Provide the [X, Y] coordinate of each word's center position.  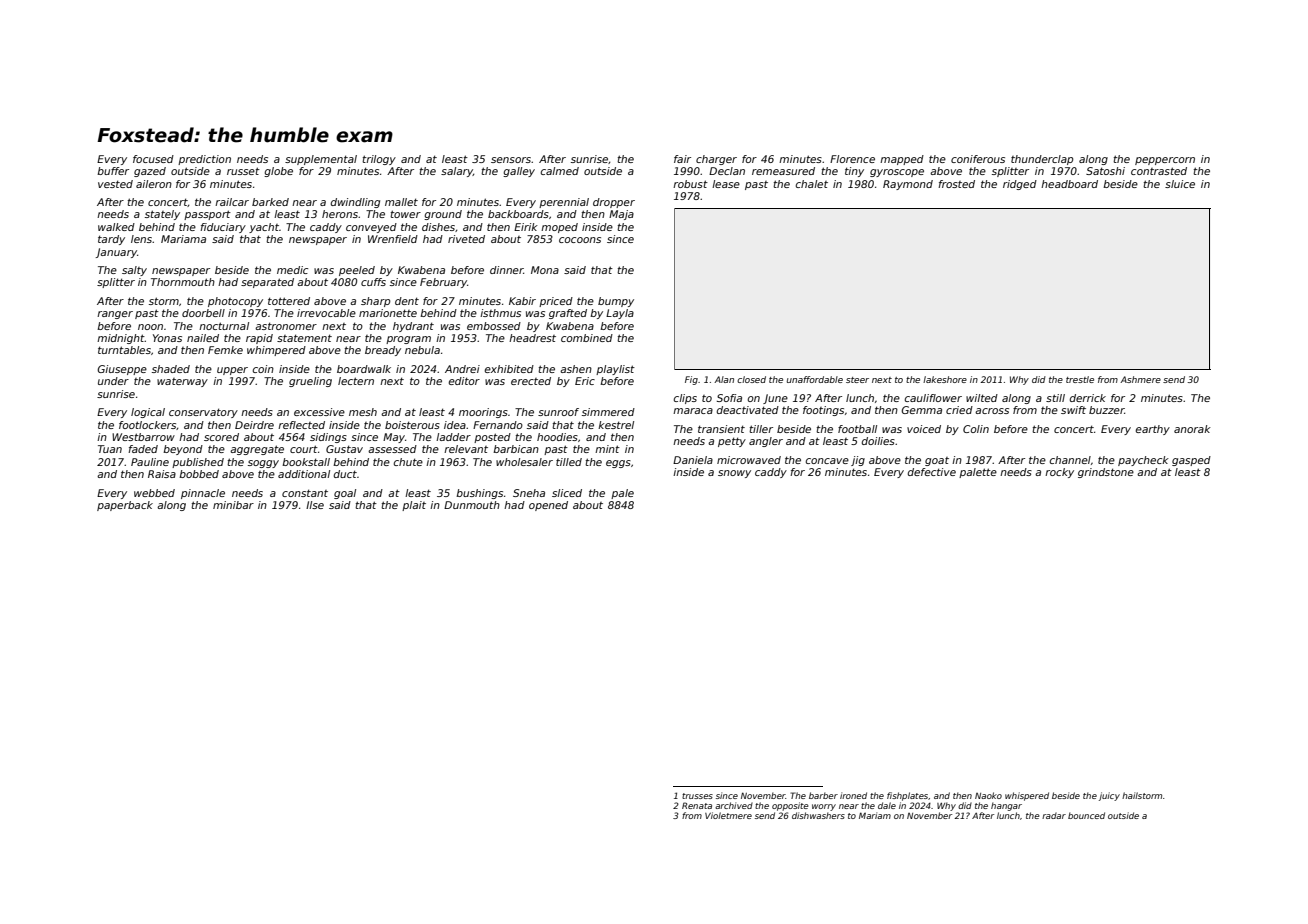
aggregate [257, 450]
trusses [697, 796]
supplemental [321, 160]
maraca [693, 411]
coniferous [978, 159]
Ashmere [1140, 379]
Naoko [988, 795]
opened [548, 506]
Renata [697, 805]
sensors [511, 160]
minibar [233, 505]
